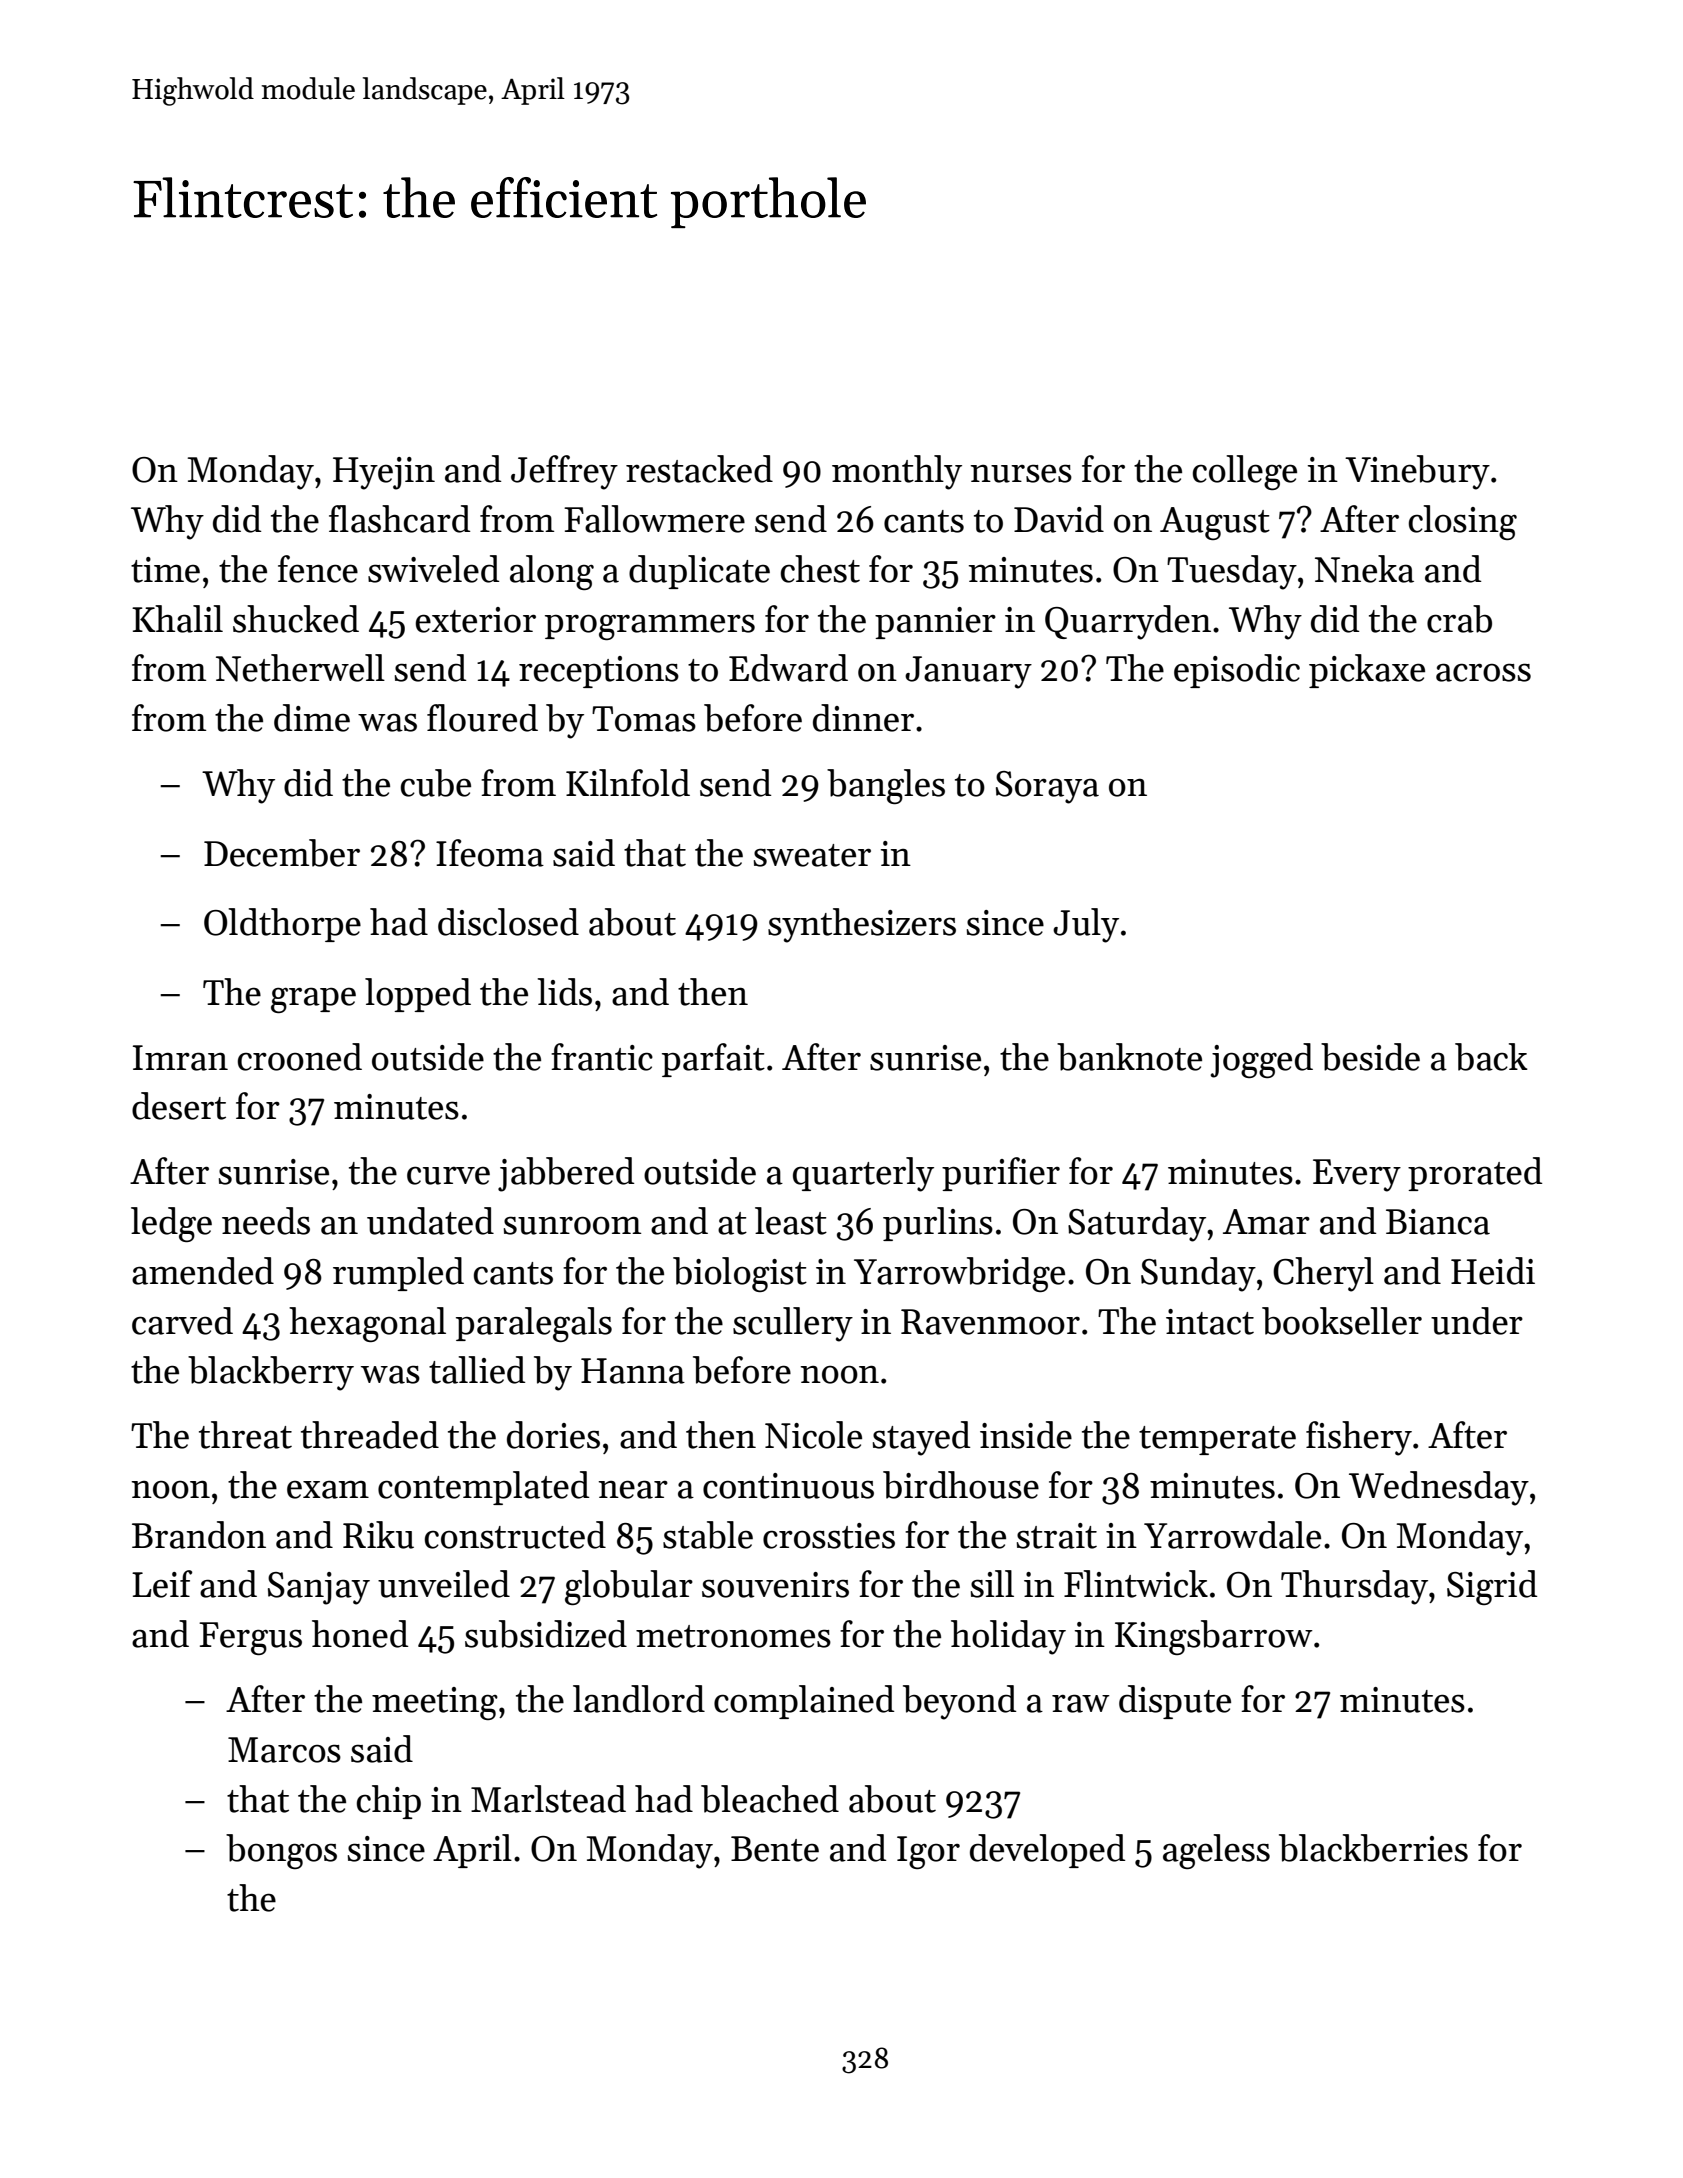 This screenshot has height=2178, width=1683. I want to click on blackberries, so click(1373, 1848).
